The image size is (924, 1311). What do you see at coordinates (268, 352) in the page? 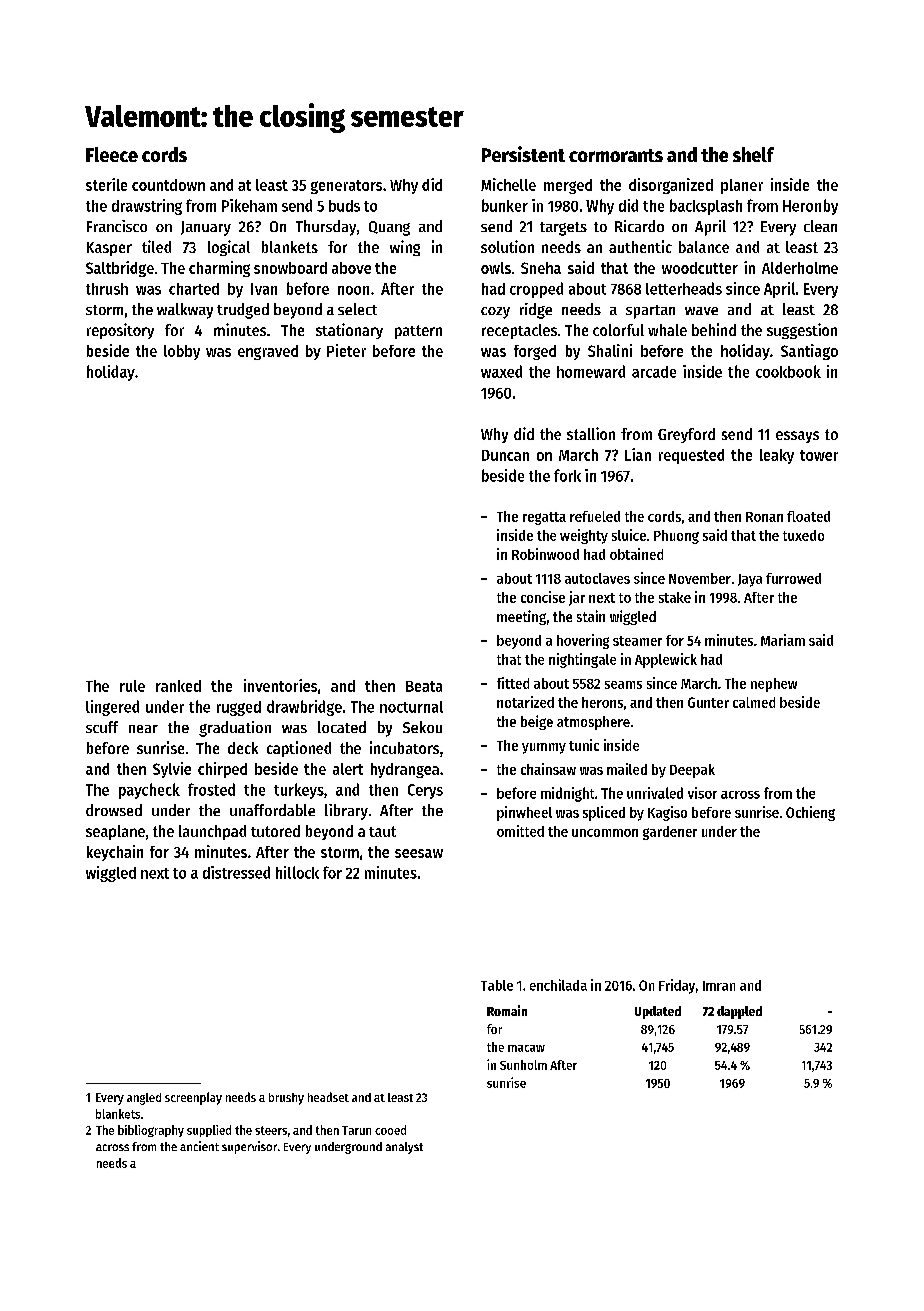
I see `engraved` at bounding box center [268, 352].
